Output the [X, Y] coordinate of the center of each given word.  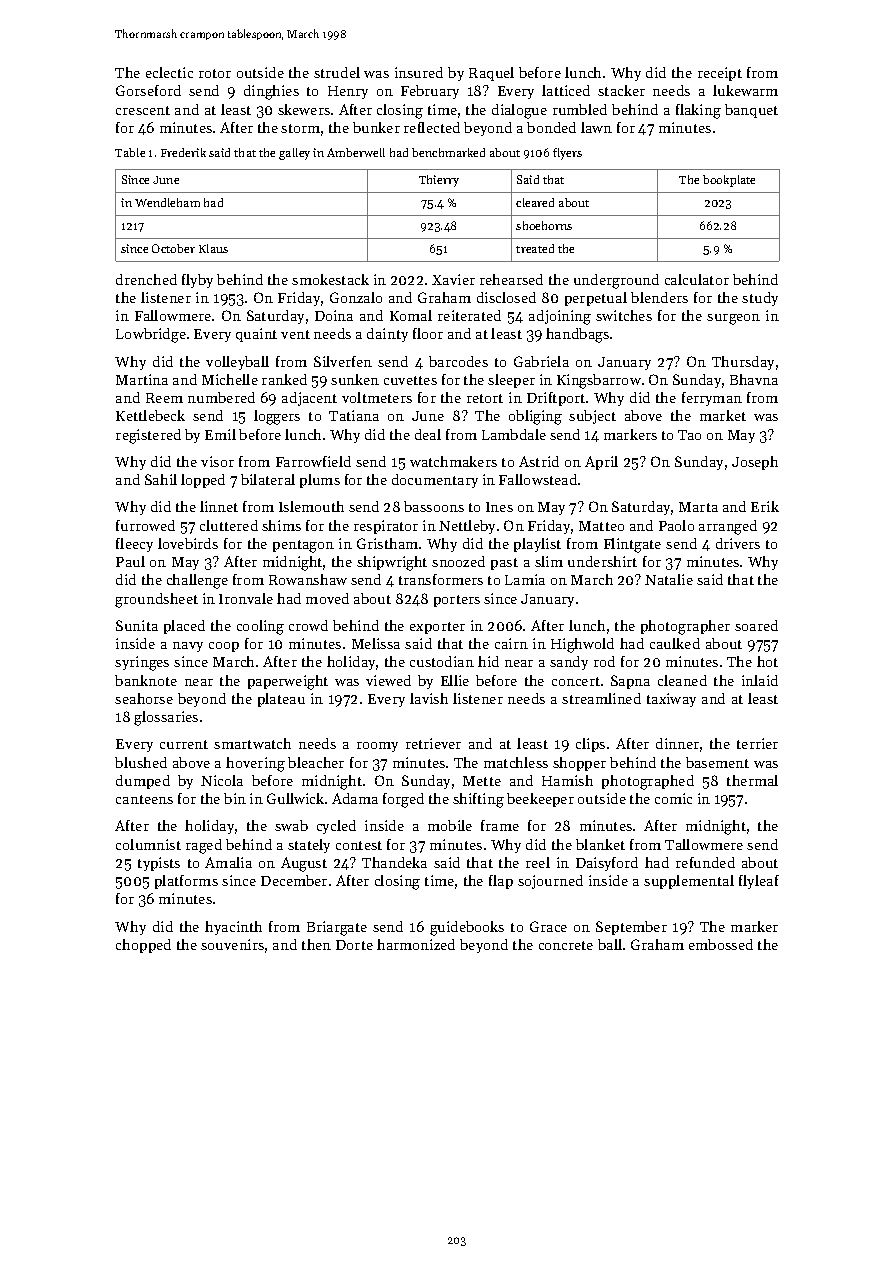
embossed [721, 944]
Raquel [491, 74]
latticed [566, 90]
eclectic [169, 72]
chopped [143, 946]
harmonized [416, 944]
